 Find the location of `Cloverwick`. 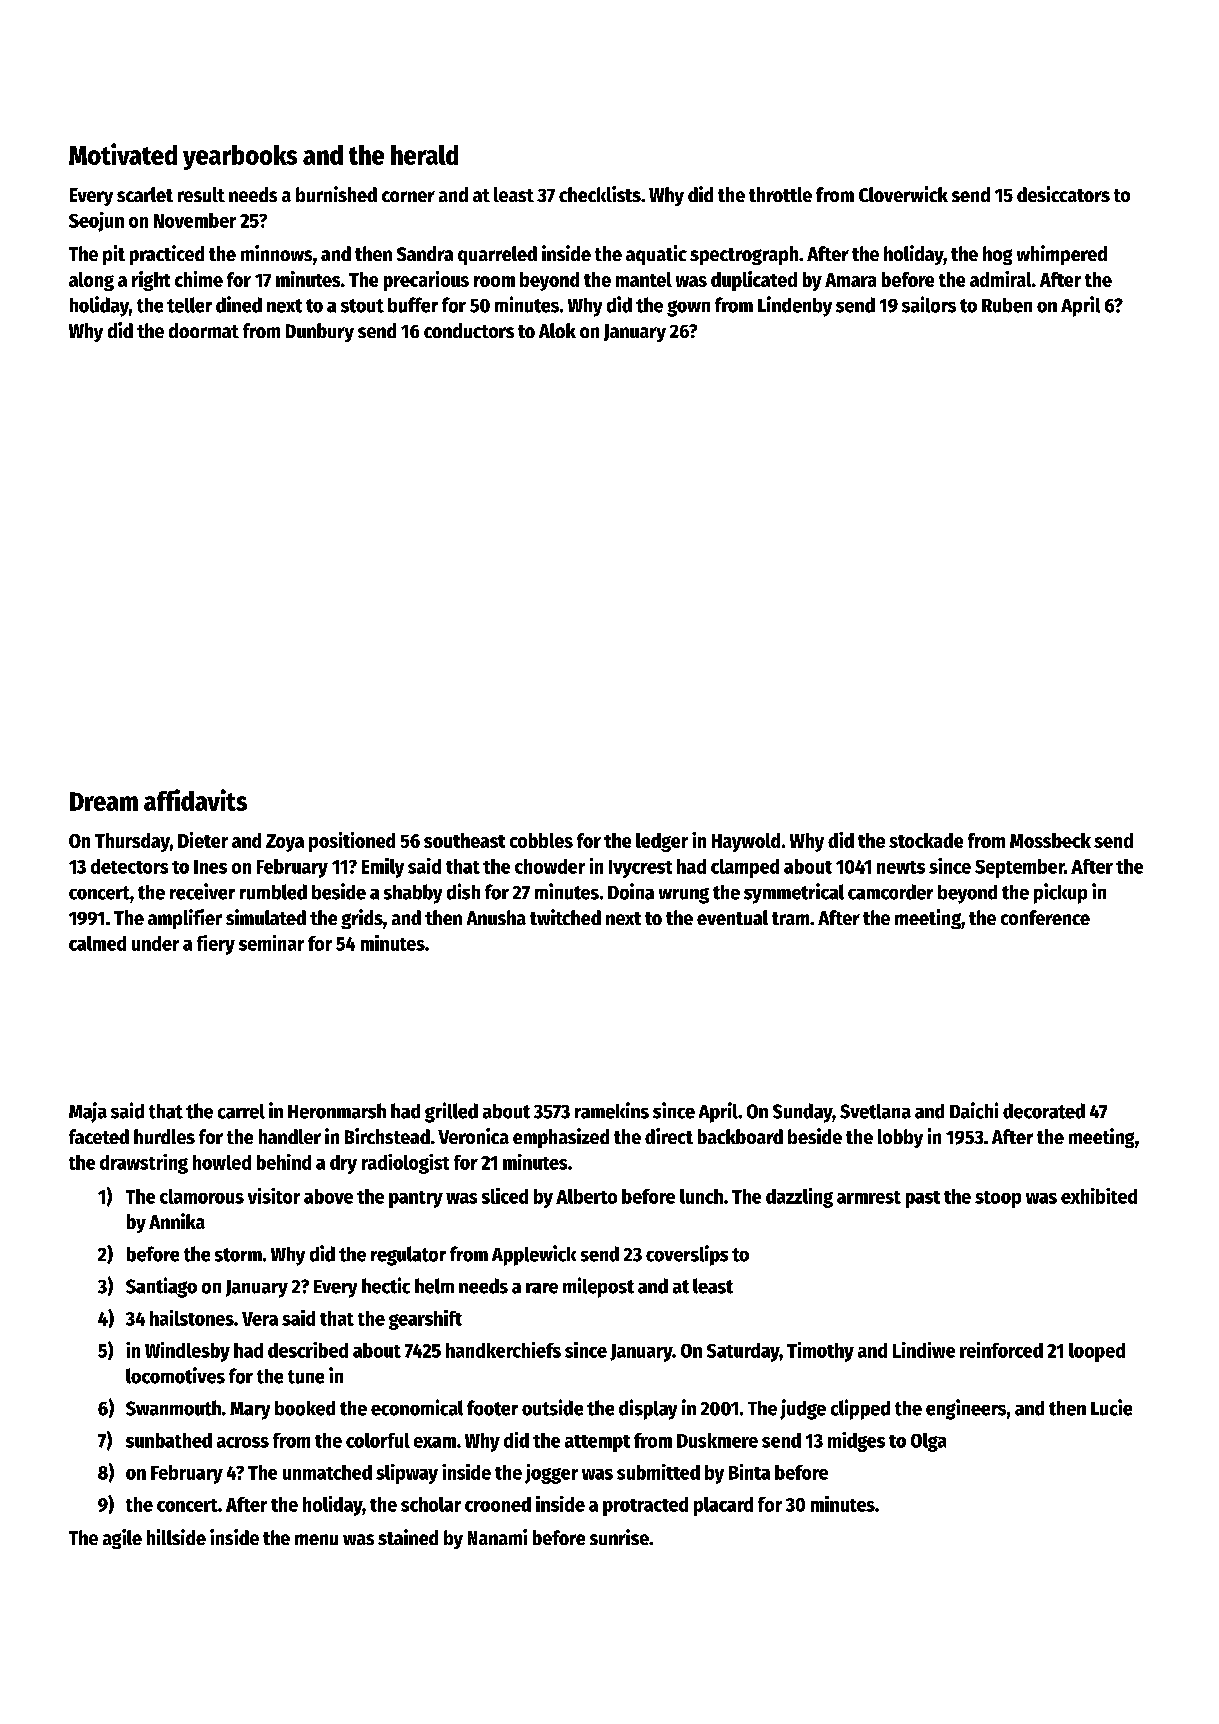

Cloverwick is located at coordinates (903, 194).
